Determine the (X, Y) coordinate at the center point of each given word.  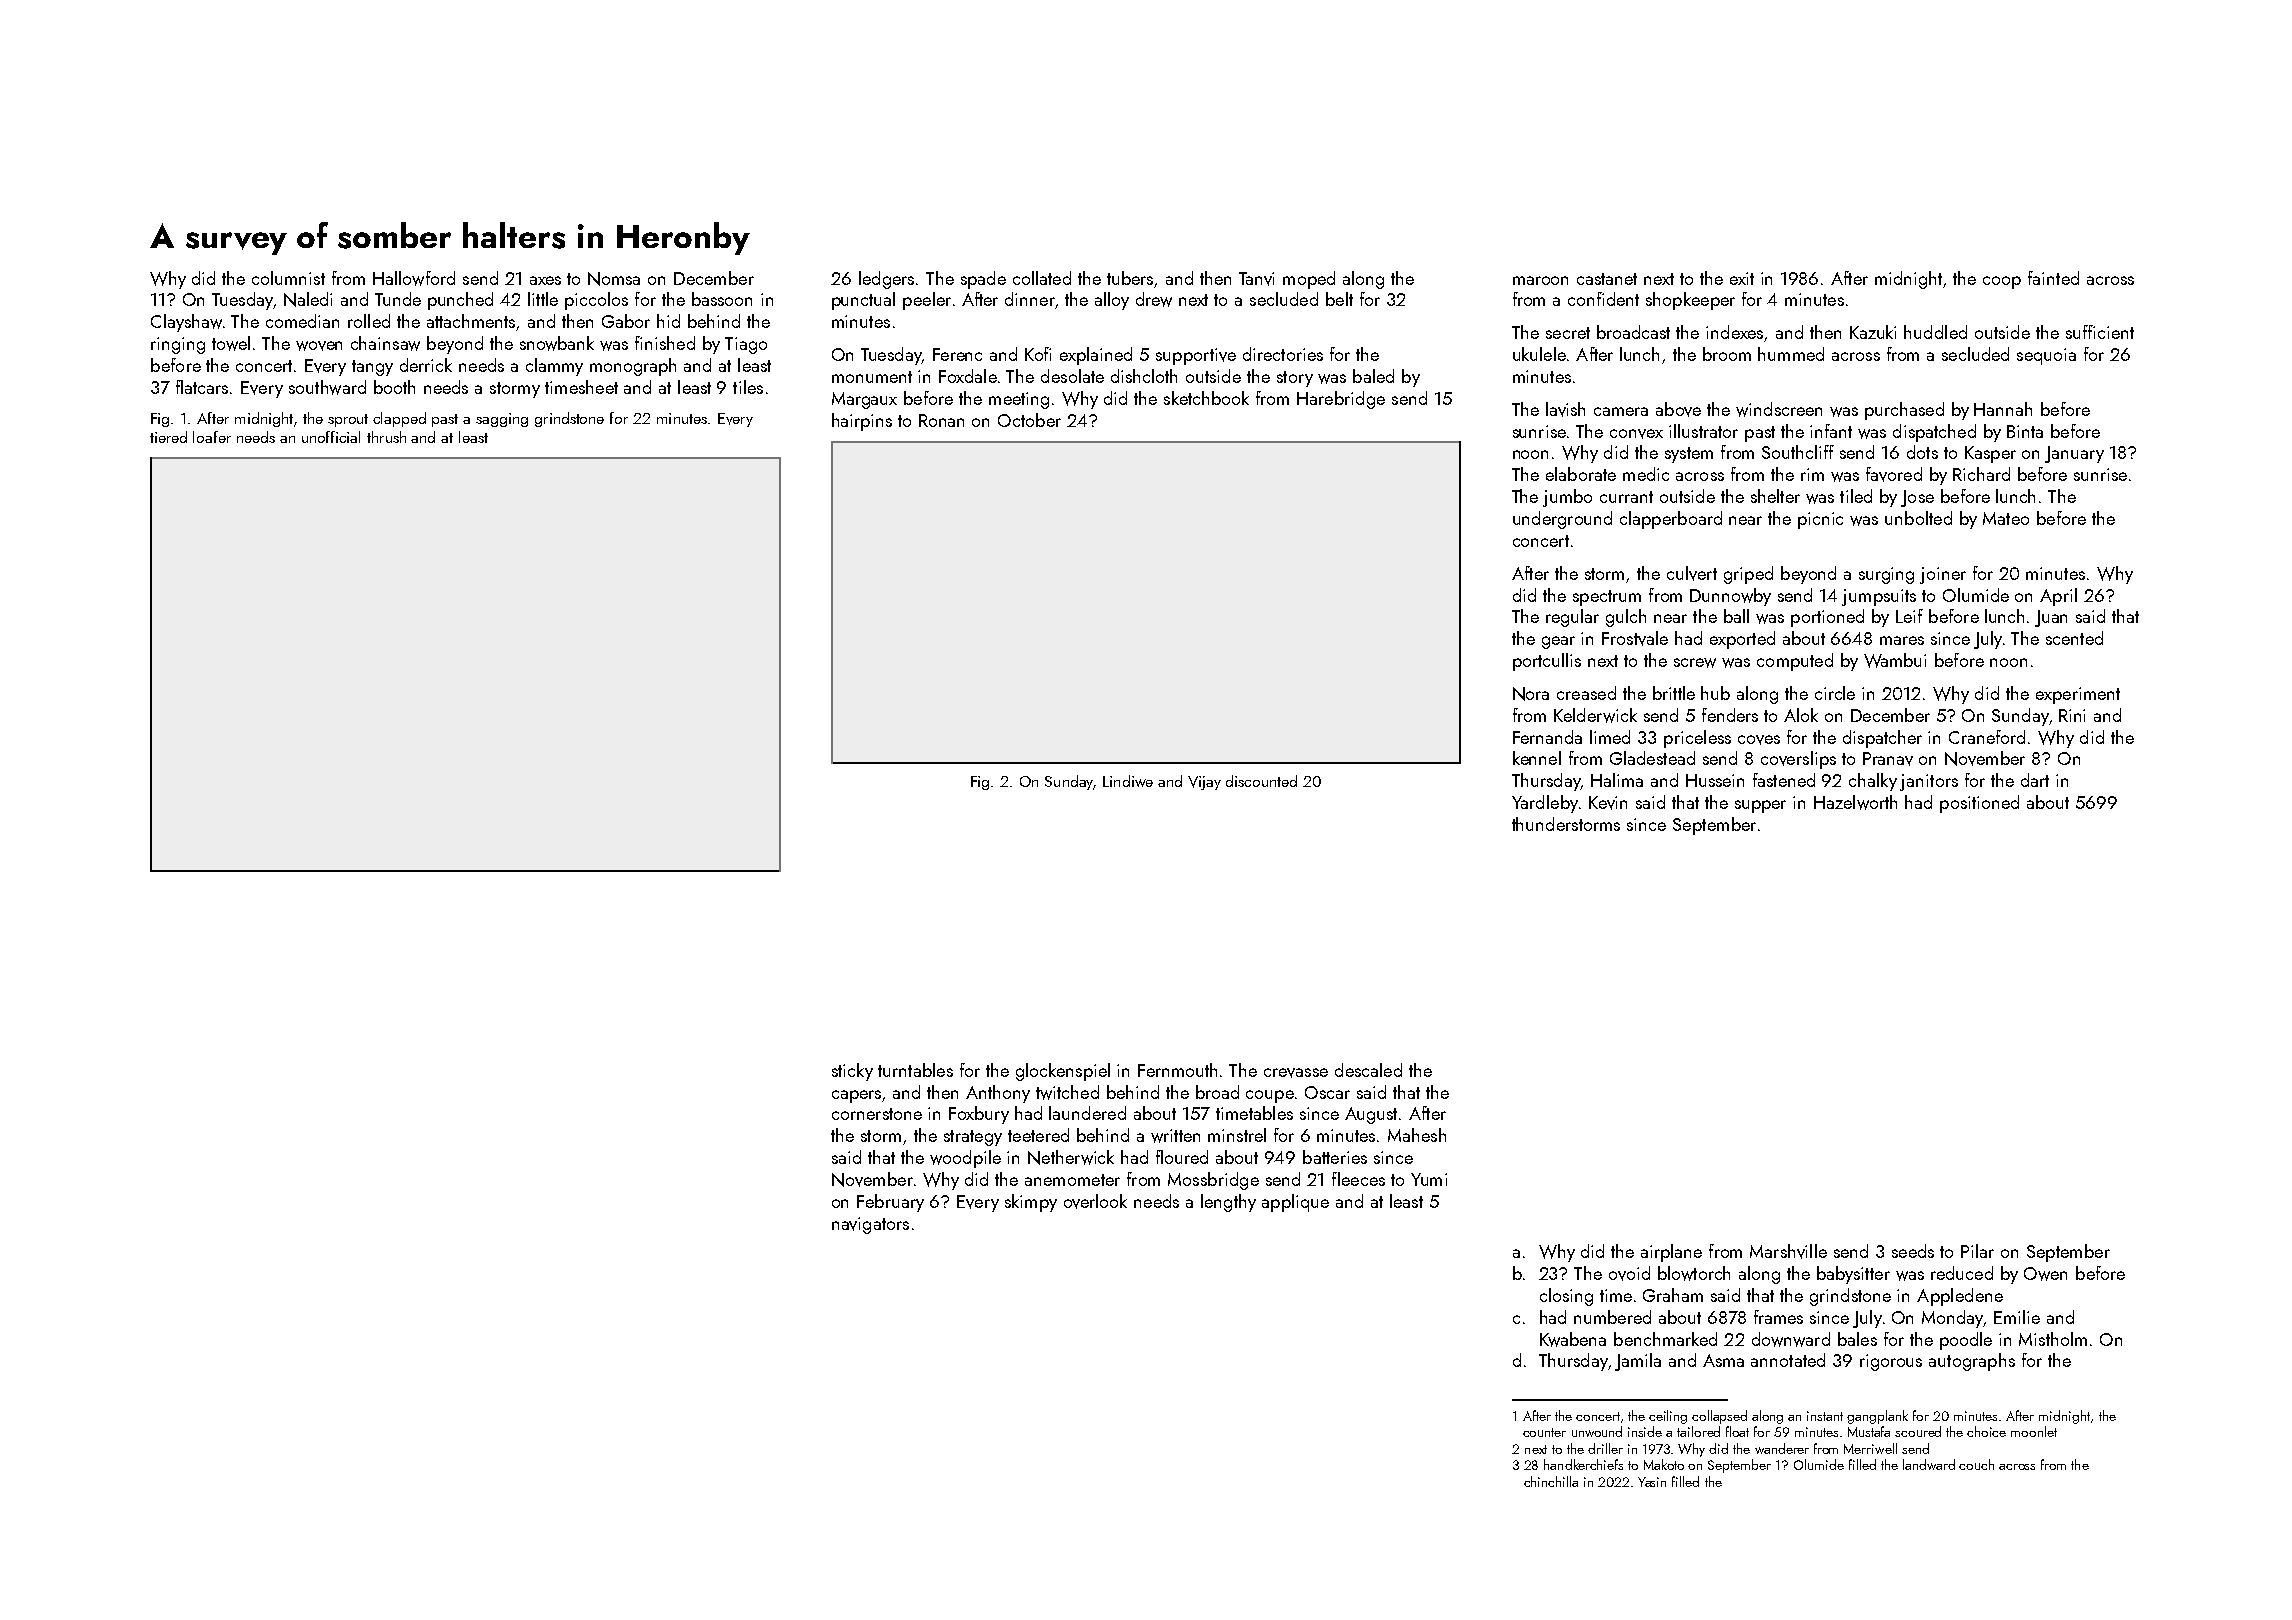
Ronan (941, 420)
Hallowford (414, 278)
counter (1544, 1432)
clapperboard (1671, 520)
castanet (1607, 279)
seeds (1913, 1251)
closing (1566, 1297)
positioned (1979, 804)
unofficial (331, 437)
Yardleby (1545, 804)
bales (1857, 1339)
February (890, 1203)
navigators (870, 1225)
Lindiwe (1128, 781)
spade (983, 280)
